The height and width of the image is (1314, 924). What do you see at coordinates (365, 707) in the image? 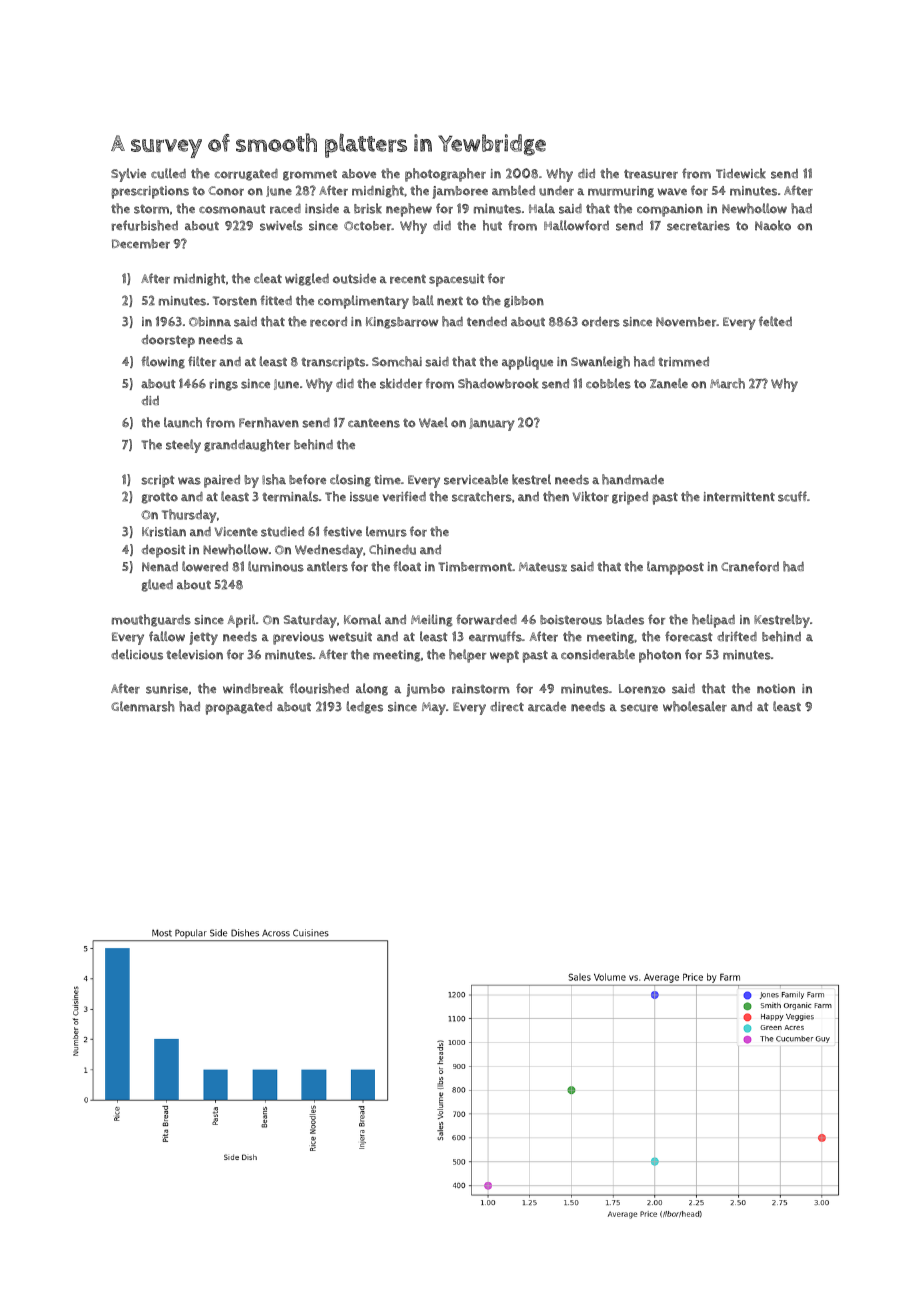
I see `ledges` at bounding box center [365, 707].
